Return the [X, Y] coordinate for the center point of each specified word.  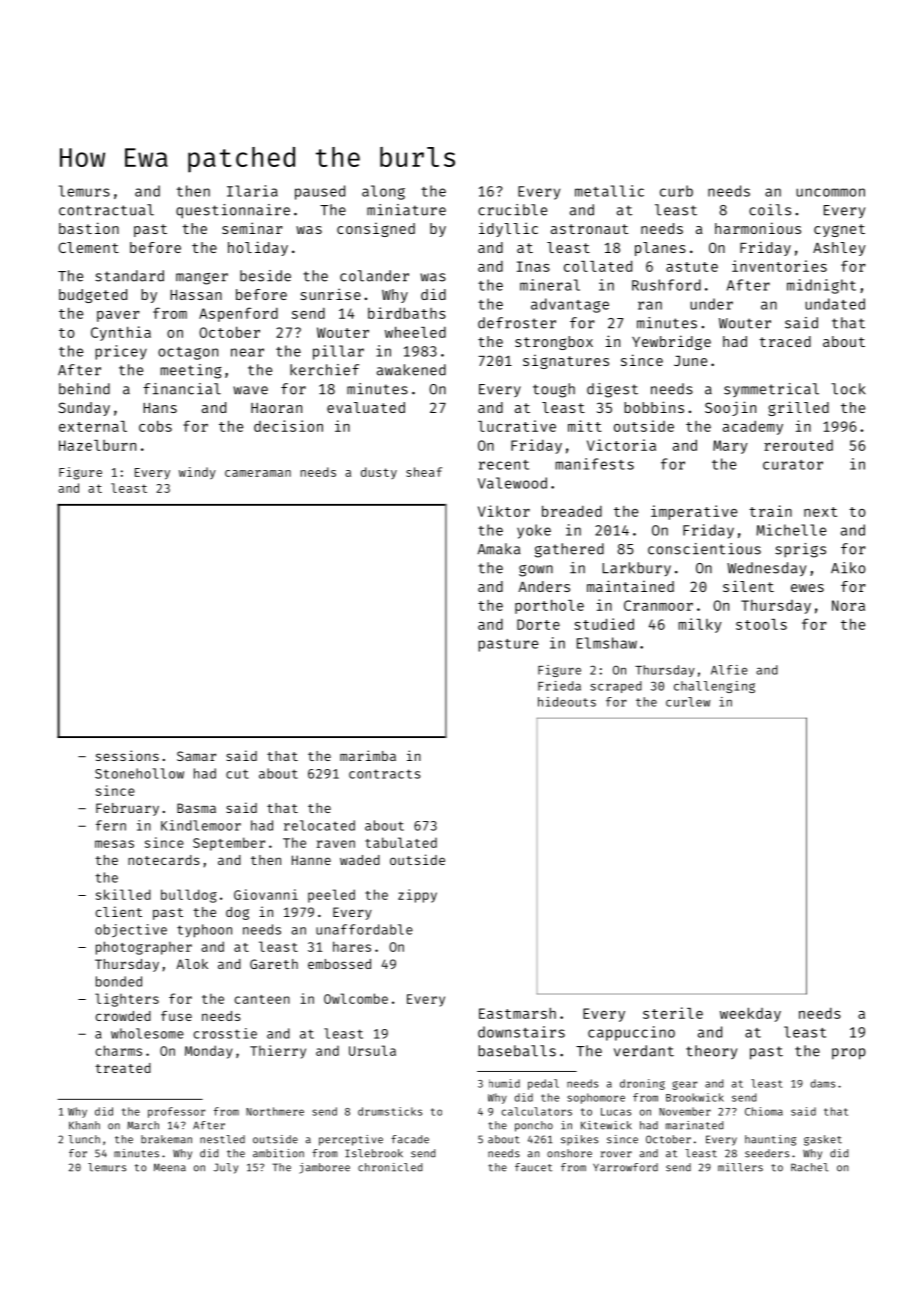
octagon [188, 353]
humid [504, 1083]
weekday [750, 1014]
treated [123, 1068]
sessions [127, 755]
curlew [688, 702]
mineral [550, 285]
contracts [385, 774]
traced [785, 341]
